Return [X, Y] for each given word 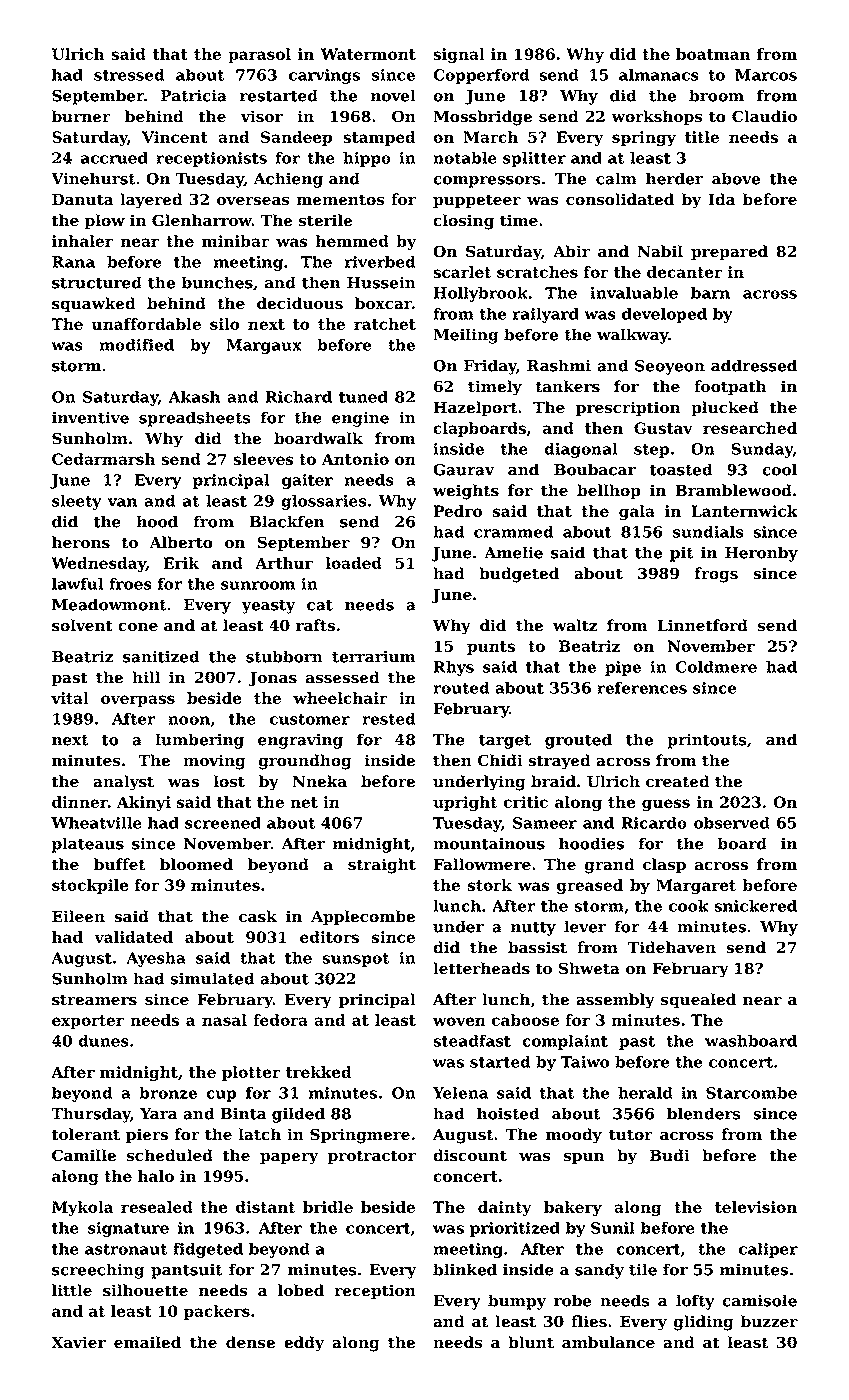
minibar [236, 241]
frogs [716, 575]
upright [465, 804]
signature [128, 1229]
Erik [181, 563]
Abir [571, 251]
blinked [465, 1269]
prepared [729, 253]
